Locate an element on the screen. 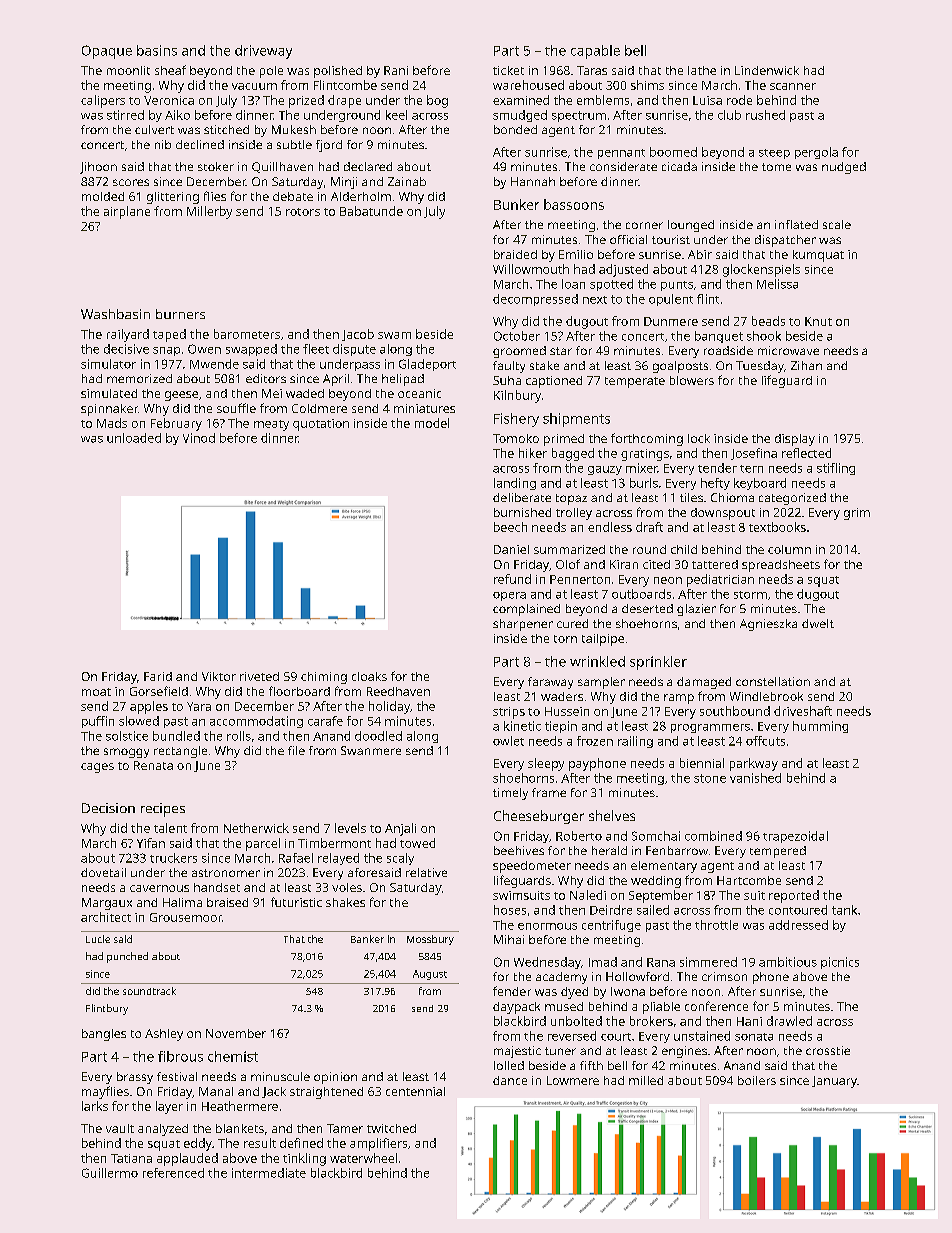 This screenshot has width=952, height=1233. scale is located at coordinates (837, 224).
